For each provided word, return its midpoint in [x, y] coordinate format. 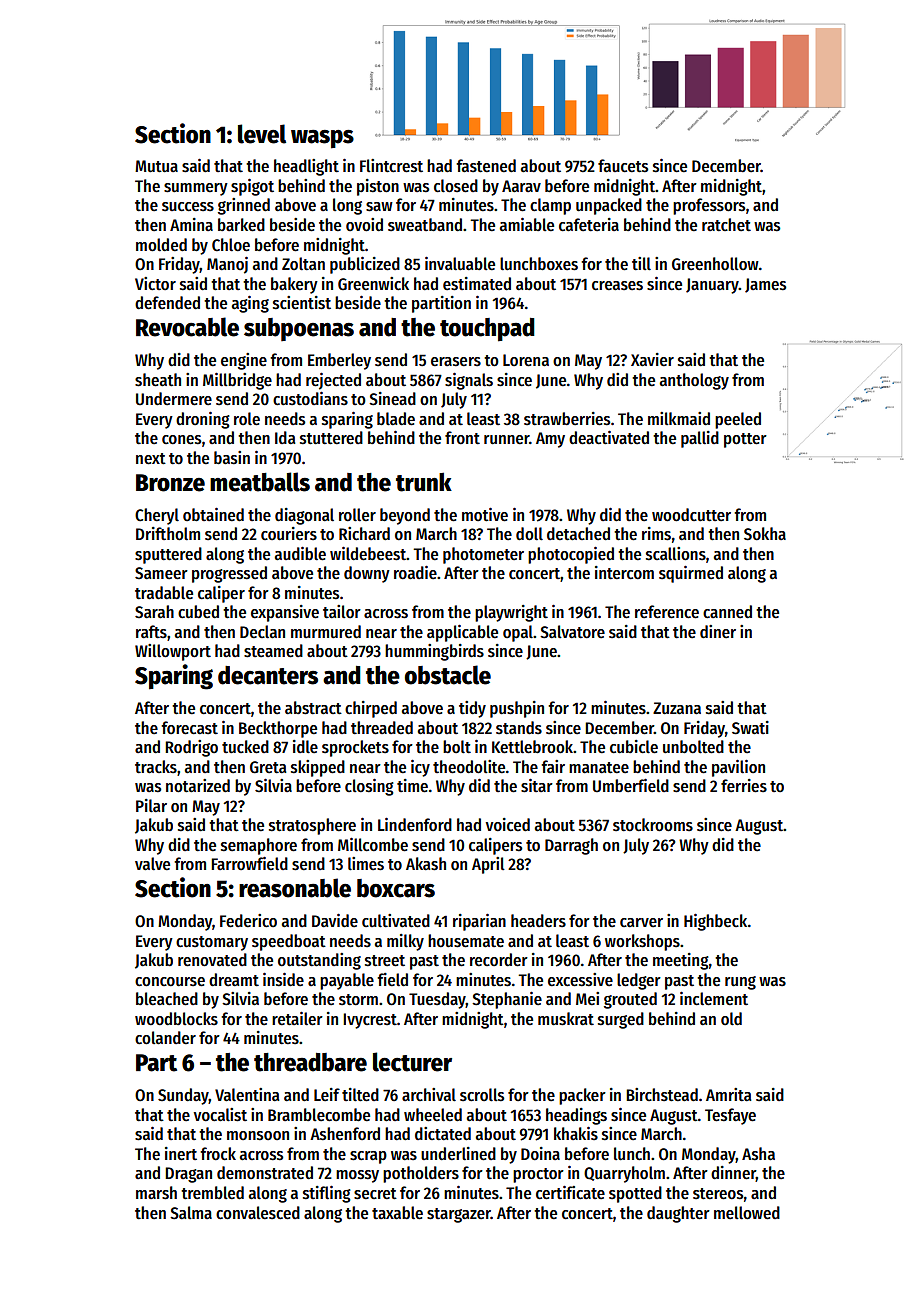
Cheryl [157, 516]
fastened [486, 166]
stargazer [459, 1215]
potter [745, 440]
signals [469, 381]
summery [196, 189]
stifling [327, 1194]
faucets [623, 166]
